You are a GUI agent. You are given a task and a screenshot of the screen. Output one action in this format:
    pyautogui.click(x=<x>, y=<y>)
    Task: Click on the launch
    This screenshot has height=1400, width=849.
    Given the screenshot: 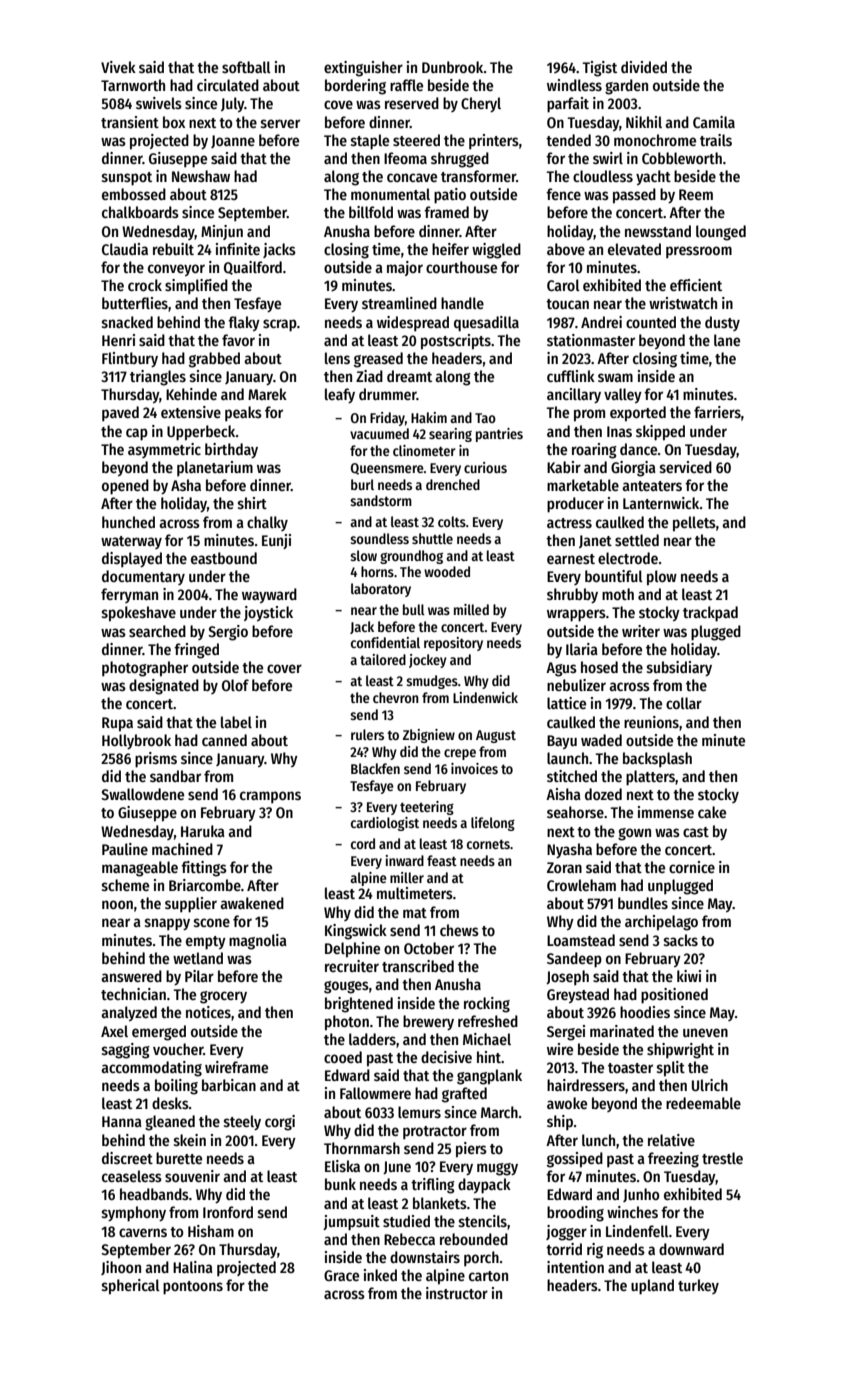 What is the action you would take?
    pyautogui.click(x=567, y=758)
